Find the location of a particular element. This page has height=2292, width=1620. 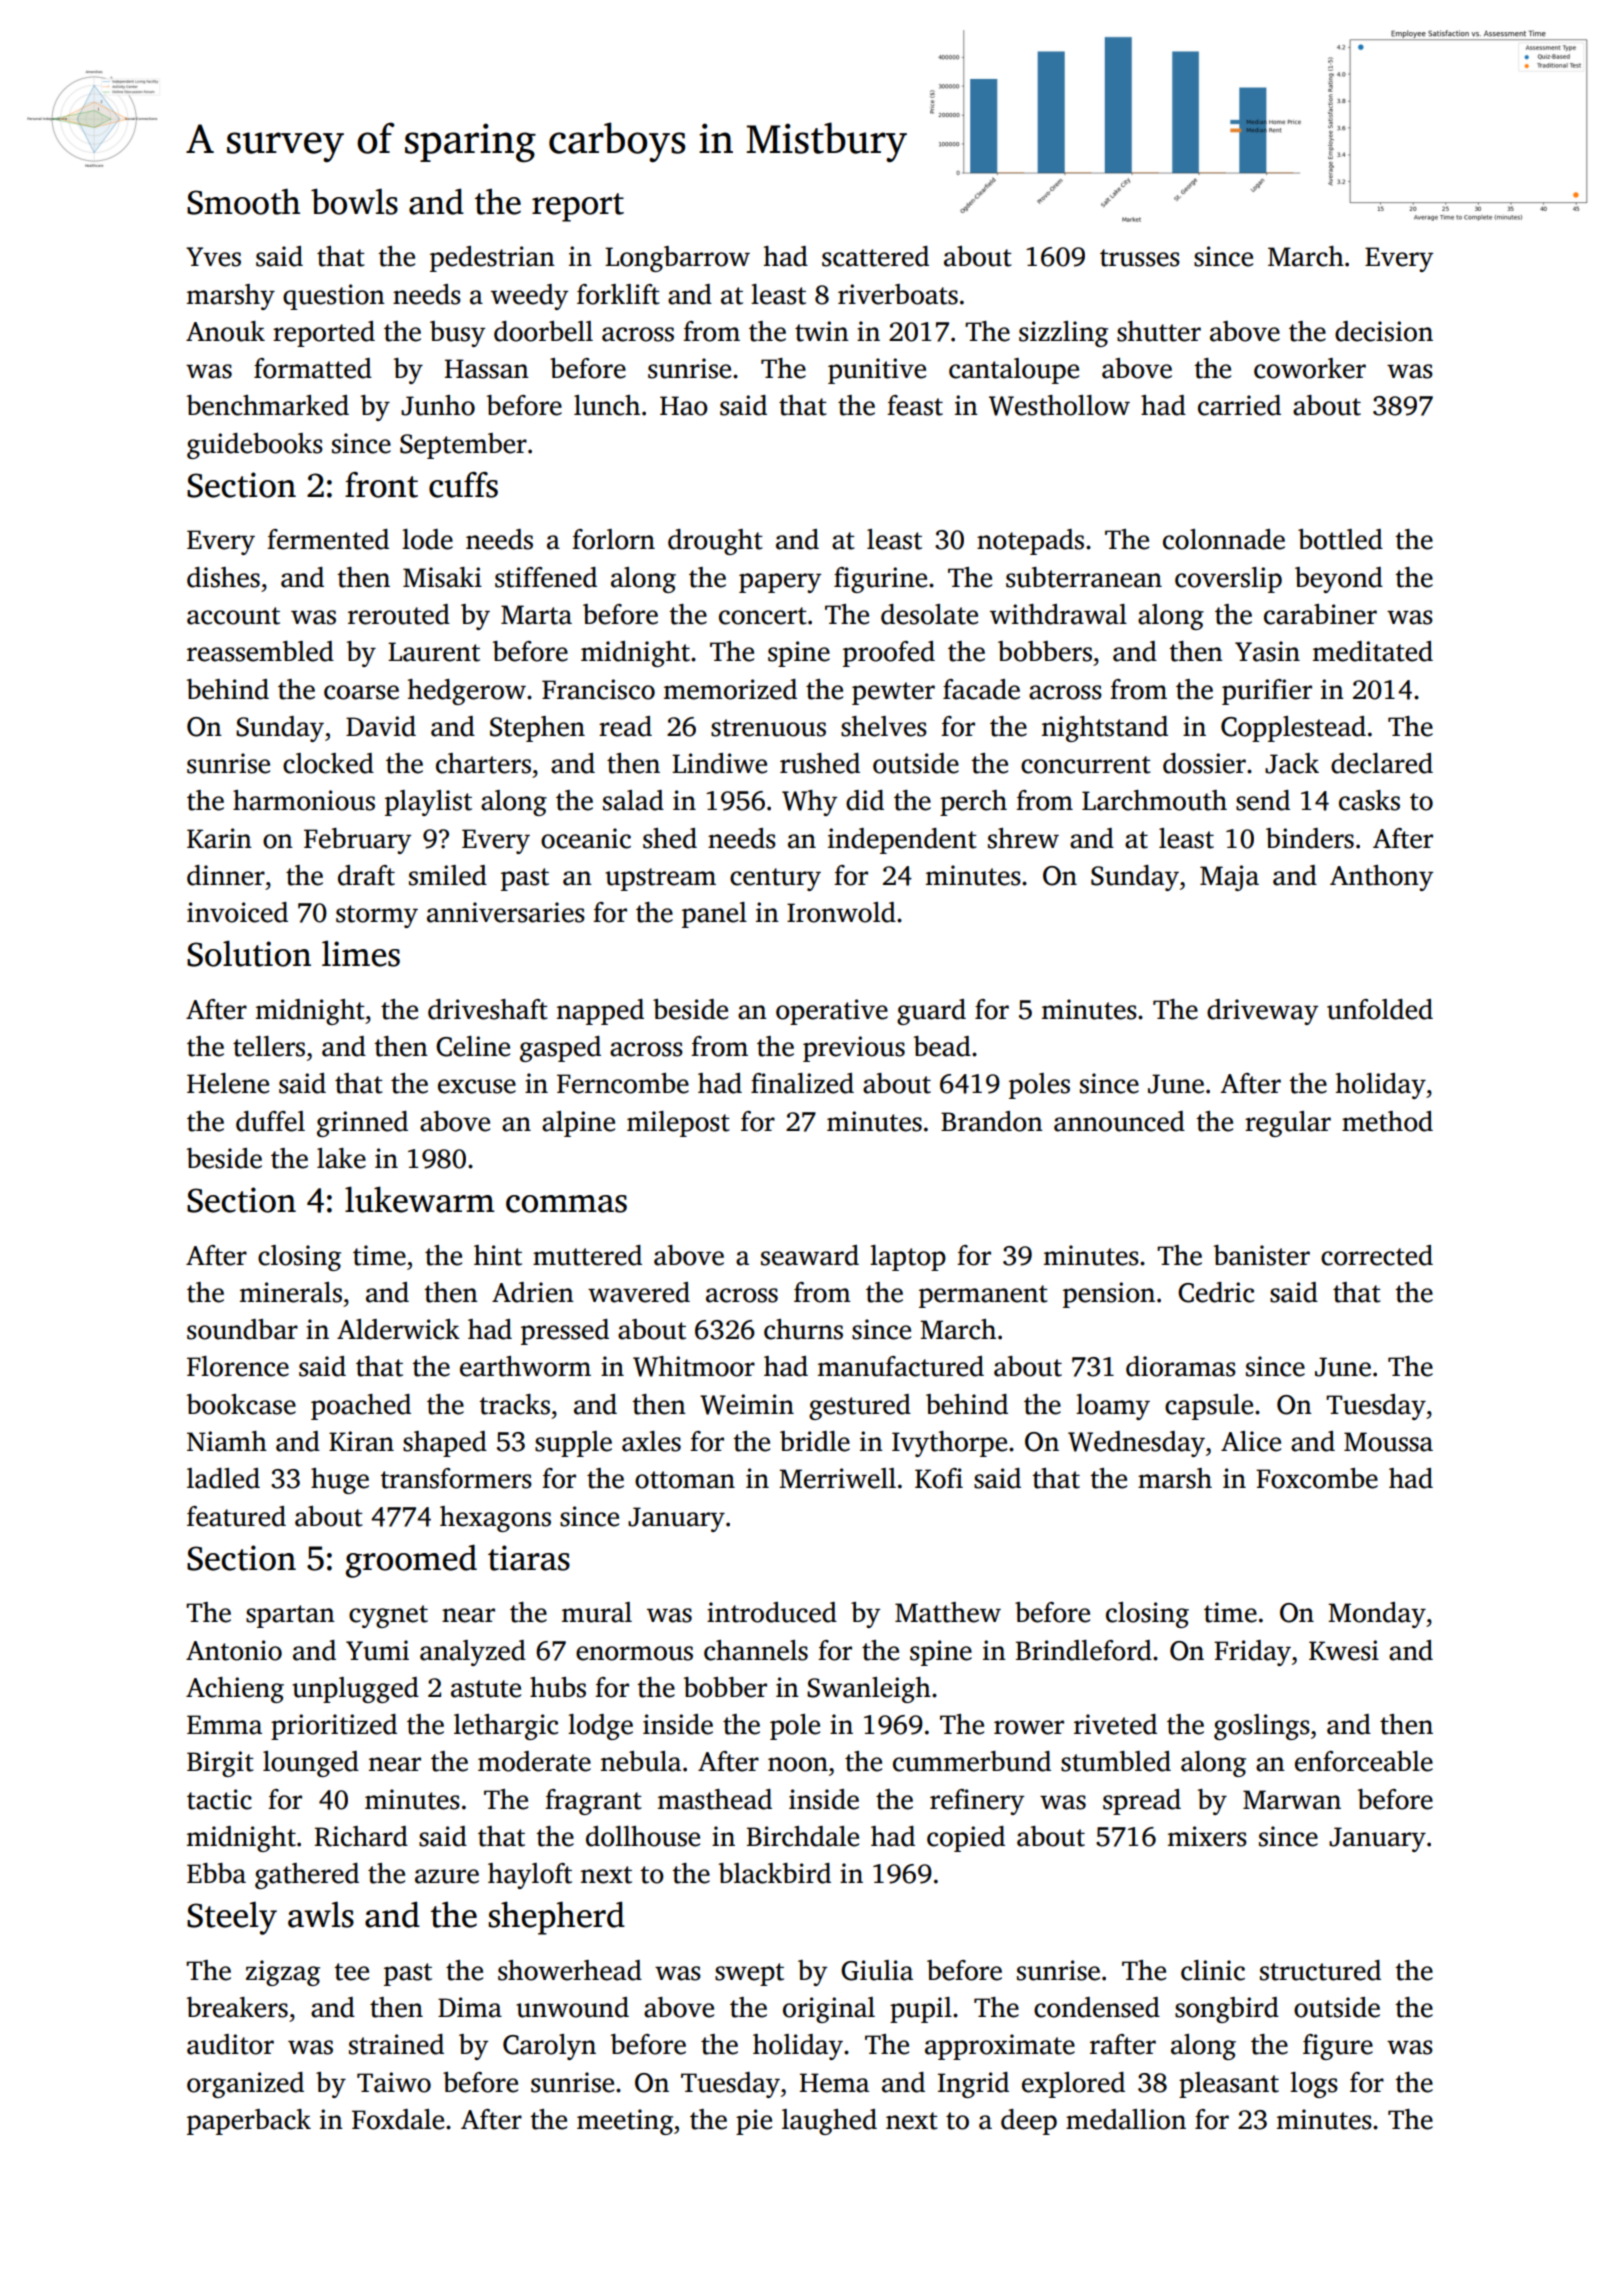

meeting is located at coordinates (625, 2122).
